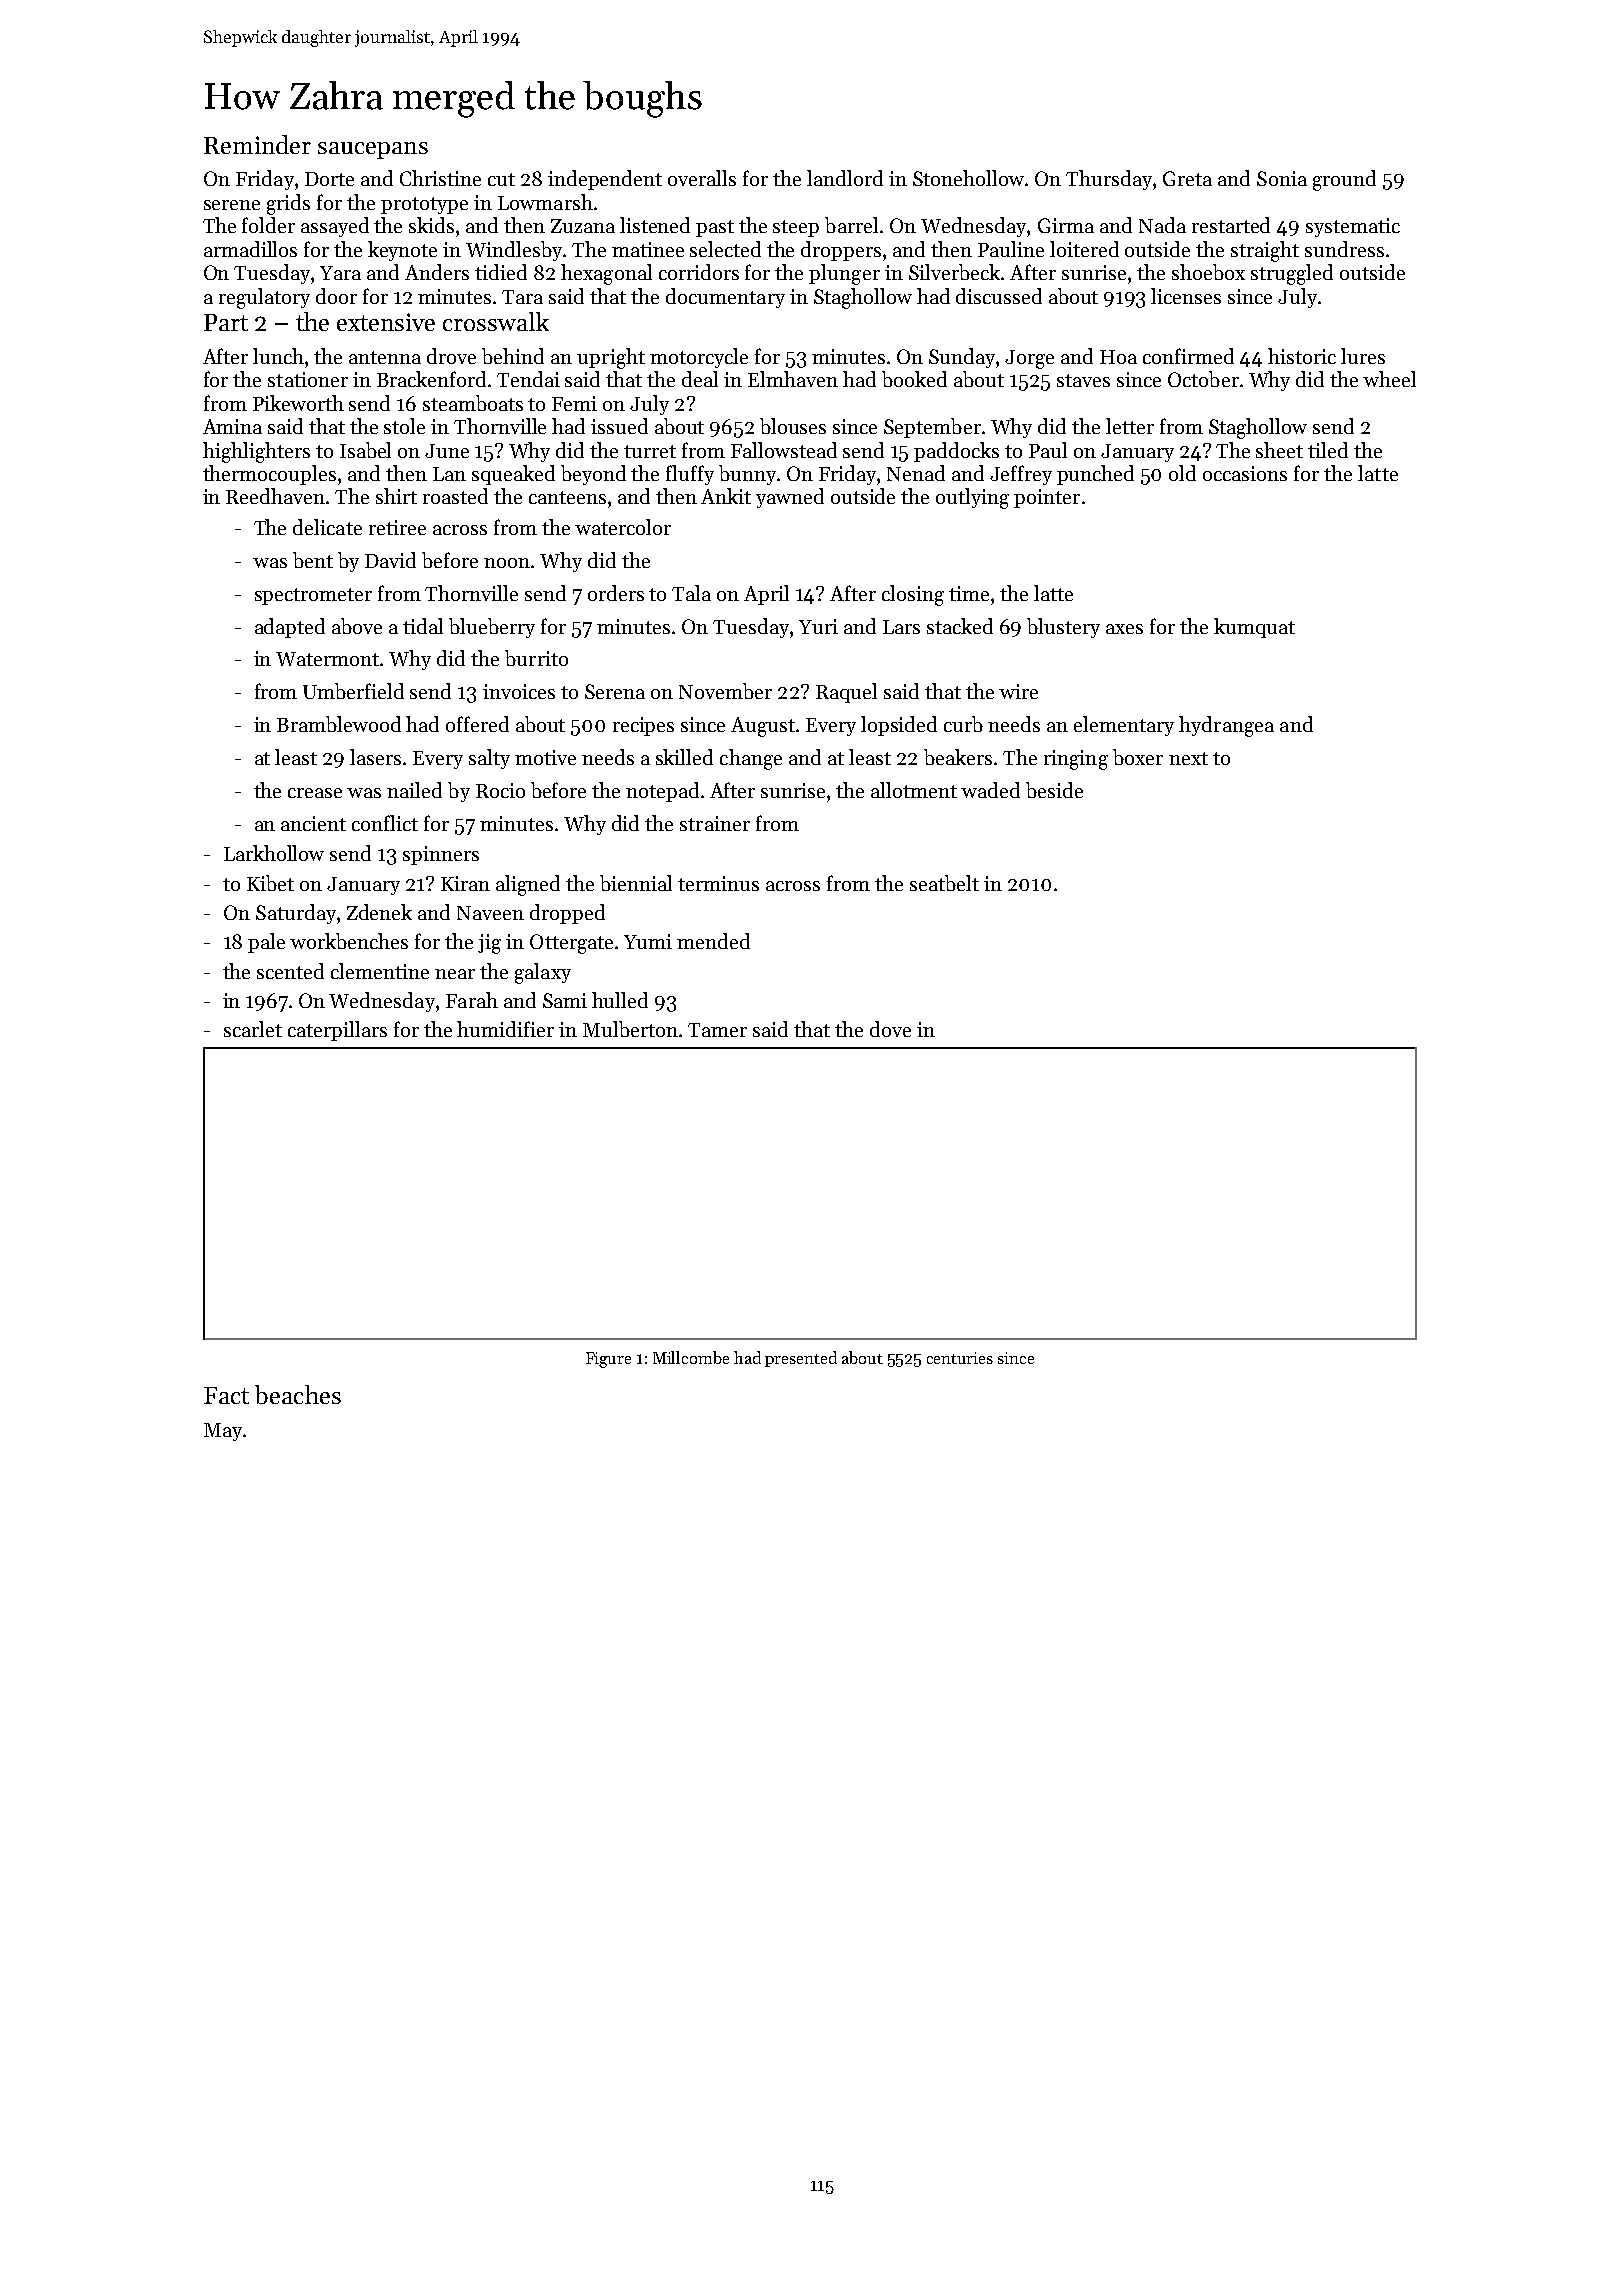 This image has width=1620, height=2292. What do you see at coordinates (608, 1360) in the image?
I see `Figure` at bounding box center [608, 1360].
